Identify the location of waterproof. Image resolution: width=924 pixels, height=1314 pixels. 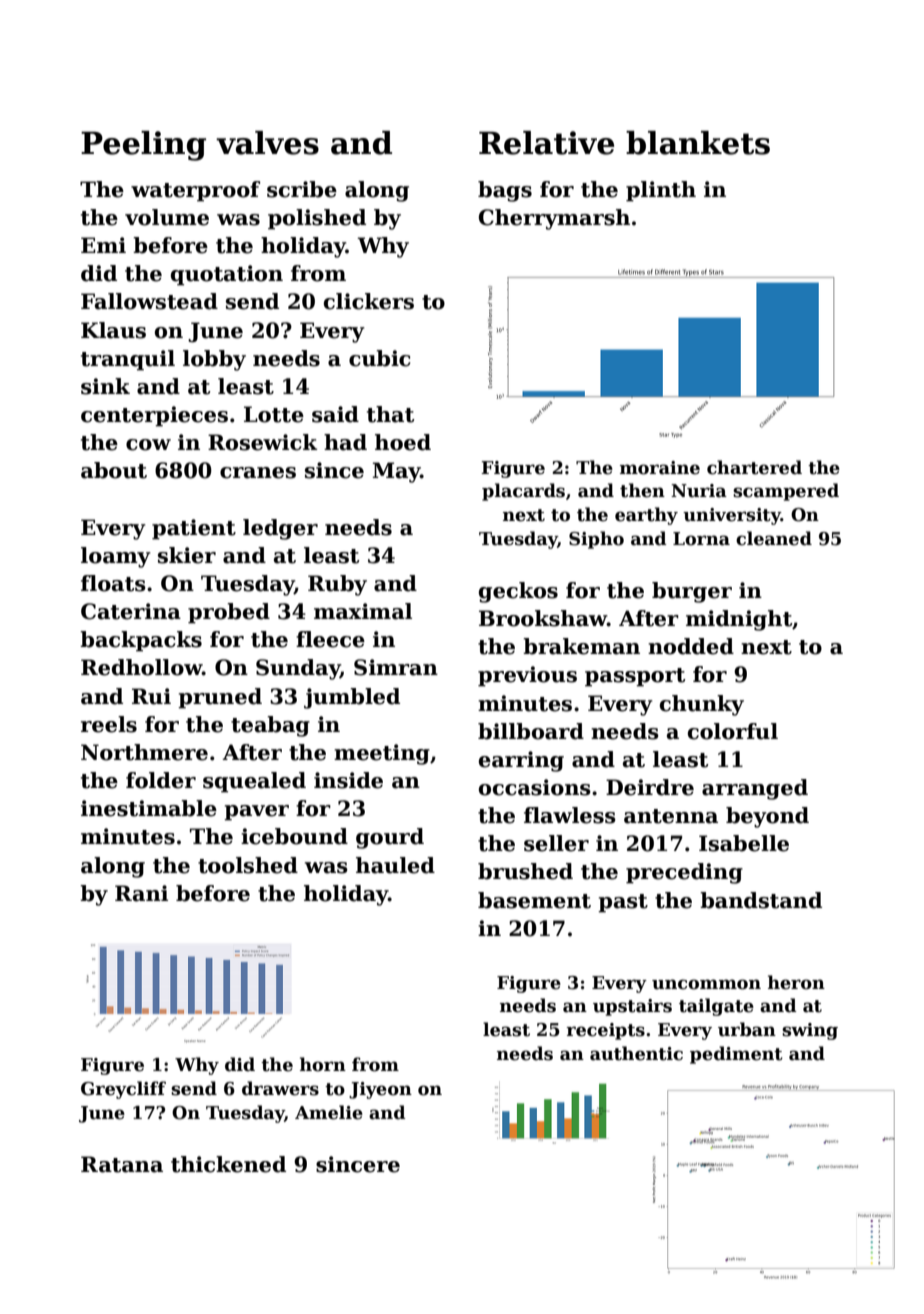
(195, 191).
